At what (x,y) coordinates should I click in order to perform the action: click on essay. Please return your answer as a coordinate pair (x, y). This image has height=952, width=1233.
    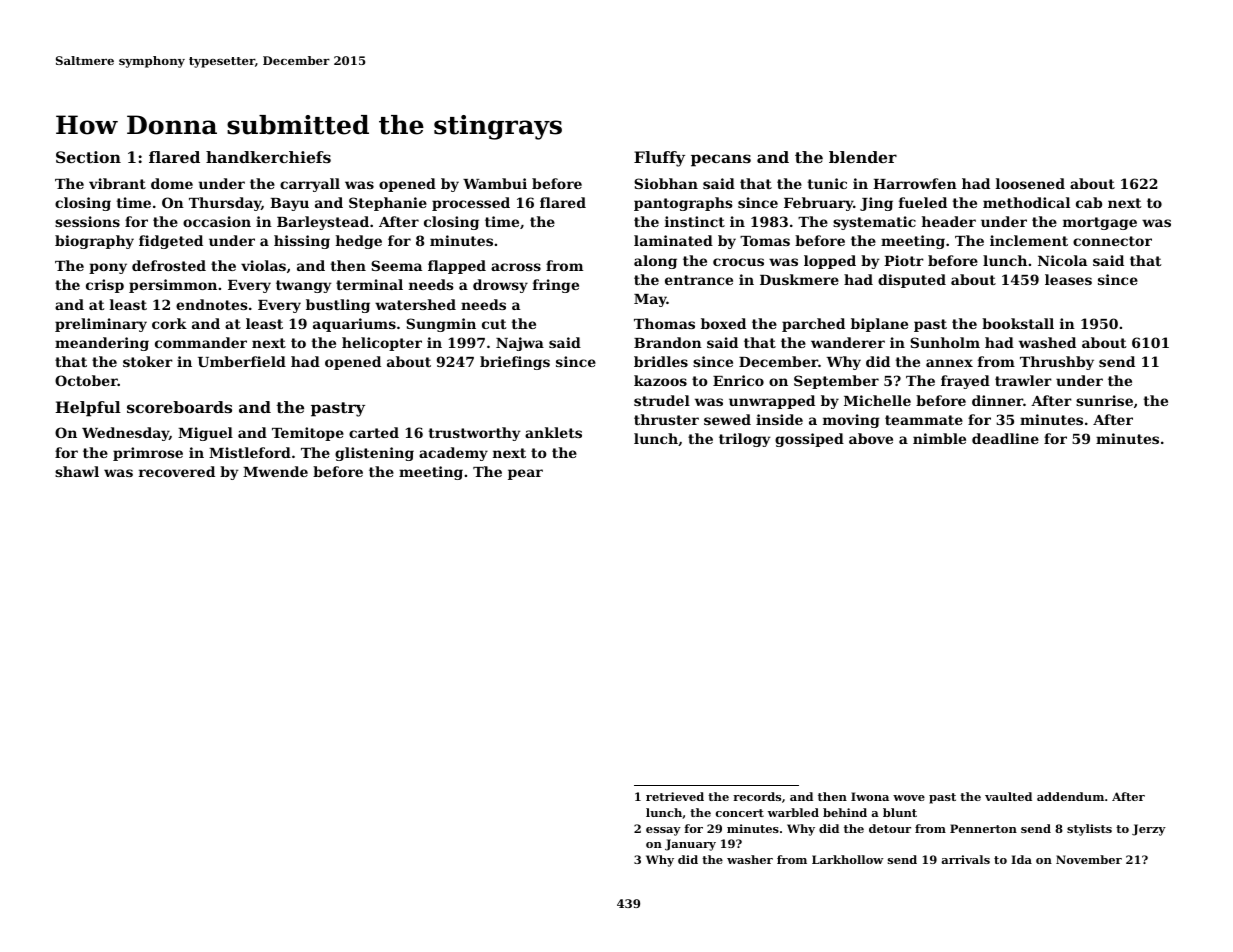
    Looking at the image, I should click on (663, 831).
